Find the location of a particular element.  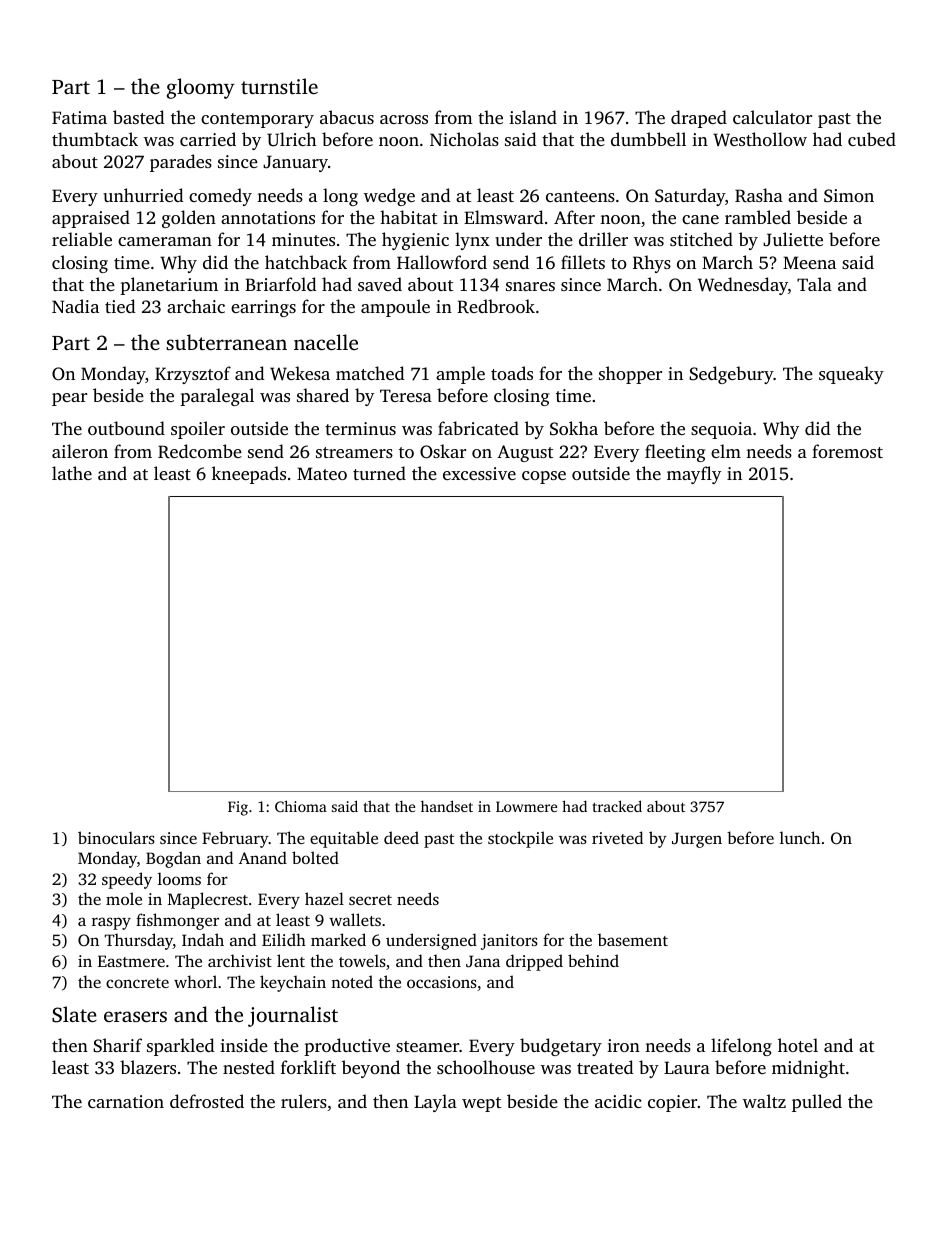

Tala is located at coordinates (814, 284).
